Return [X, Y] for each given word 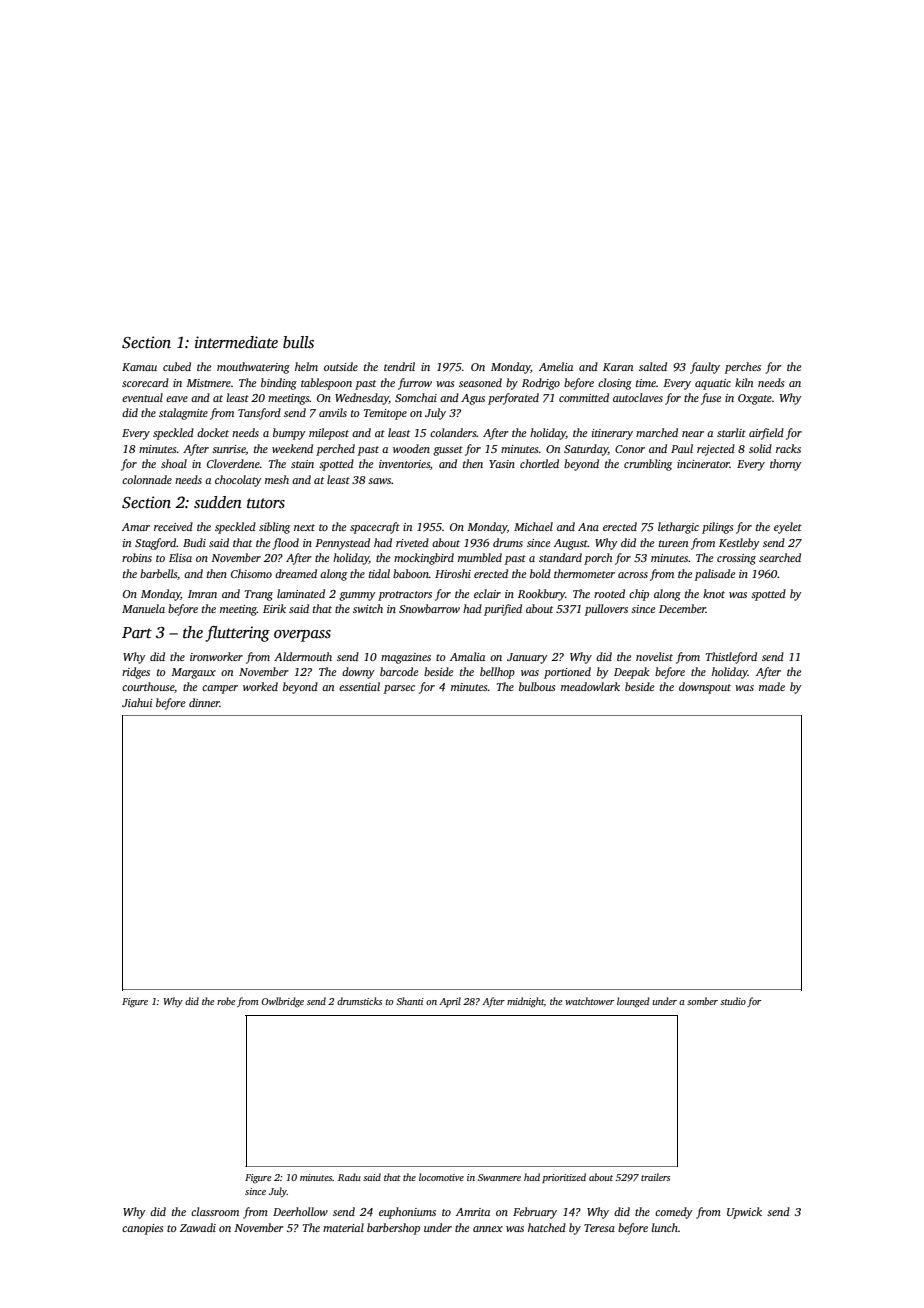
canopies [142, 1229]
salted [653, 366]
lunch [665, 1227]
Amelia [556, 366]
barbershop [393, 1229]
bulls [298, 342]
